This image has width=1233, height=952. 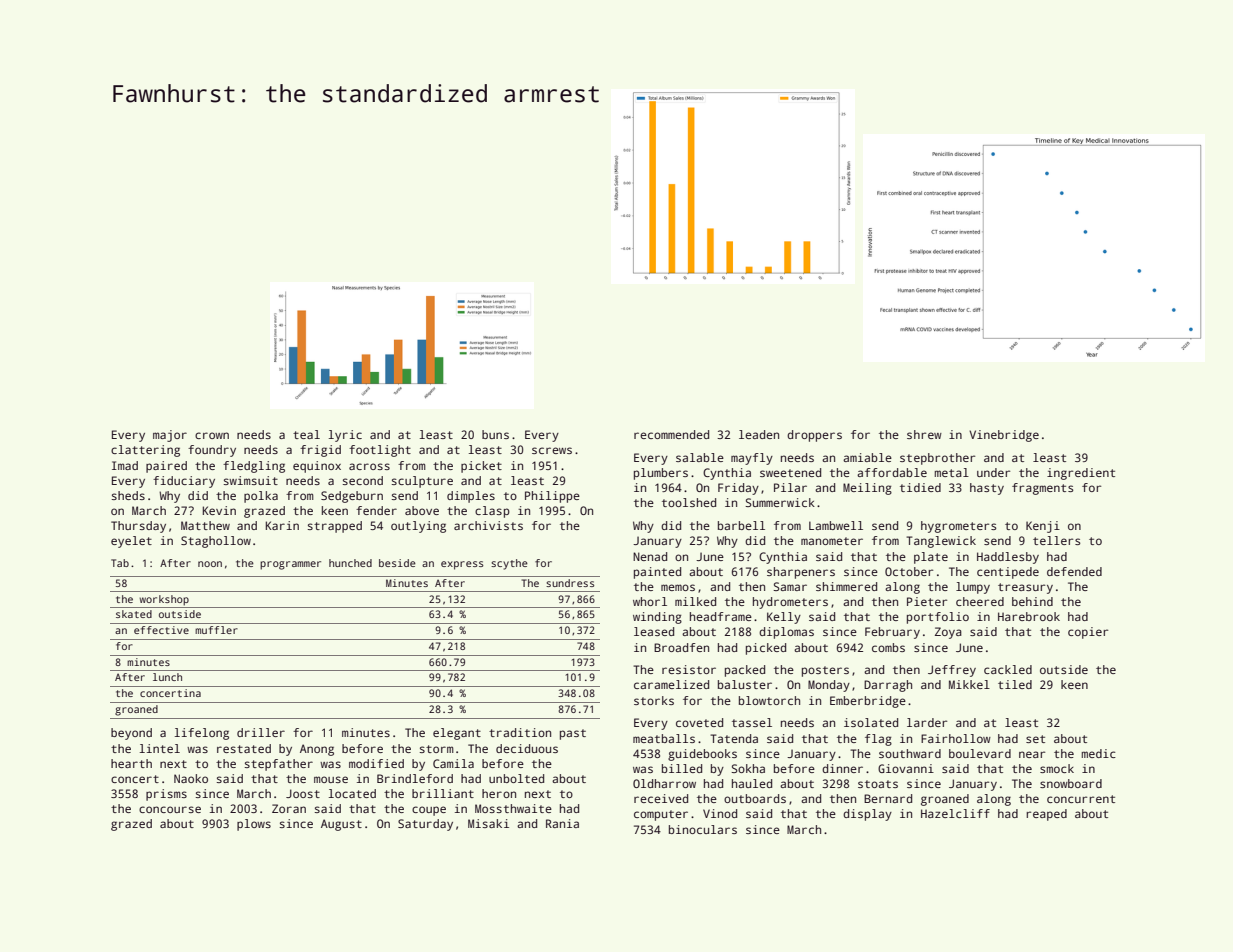 I want to click on reaped, so click(x=1046, y=815).
